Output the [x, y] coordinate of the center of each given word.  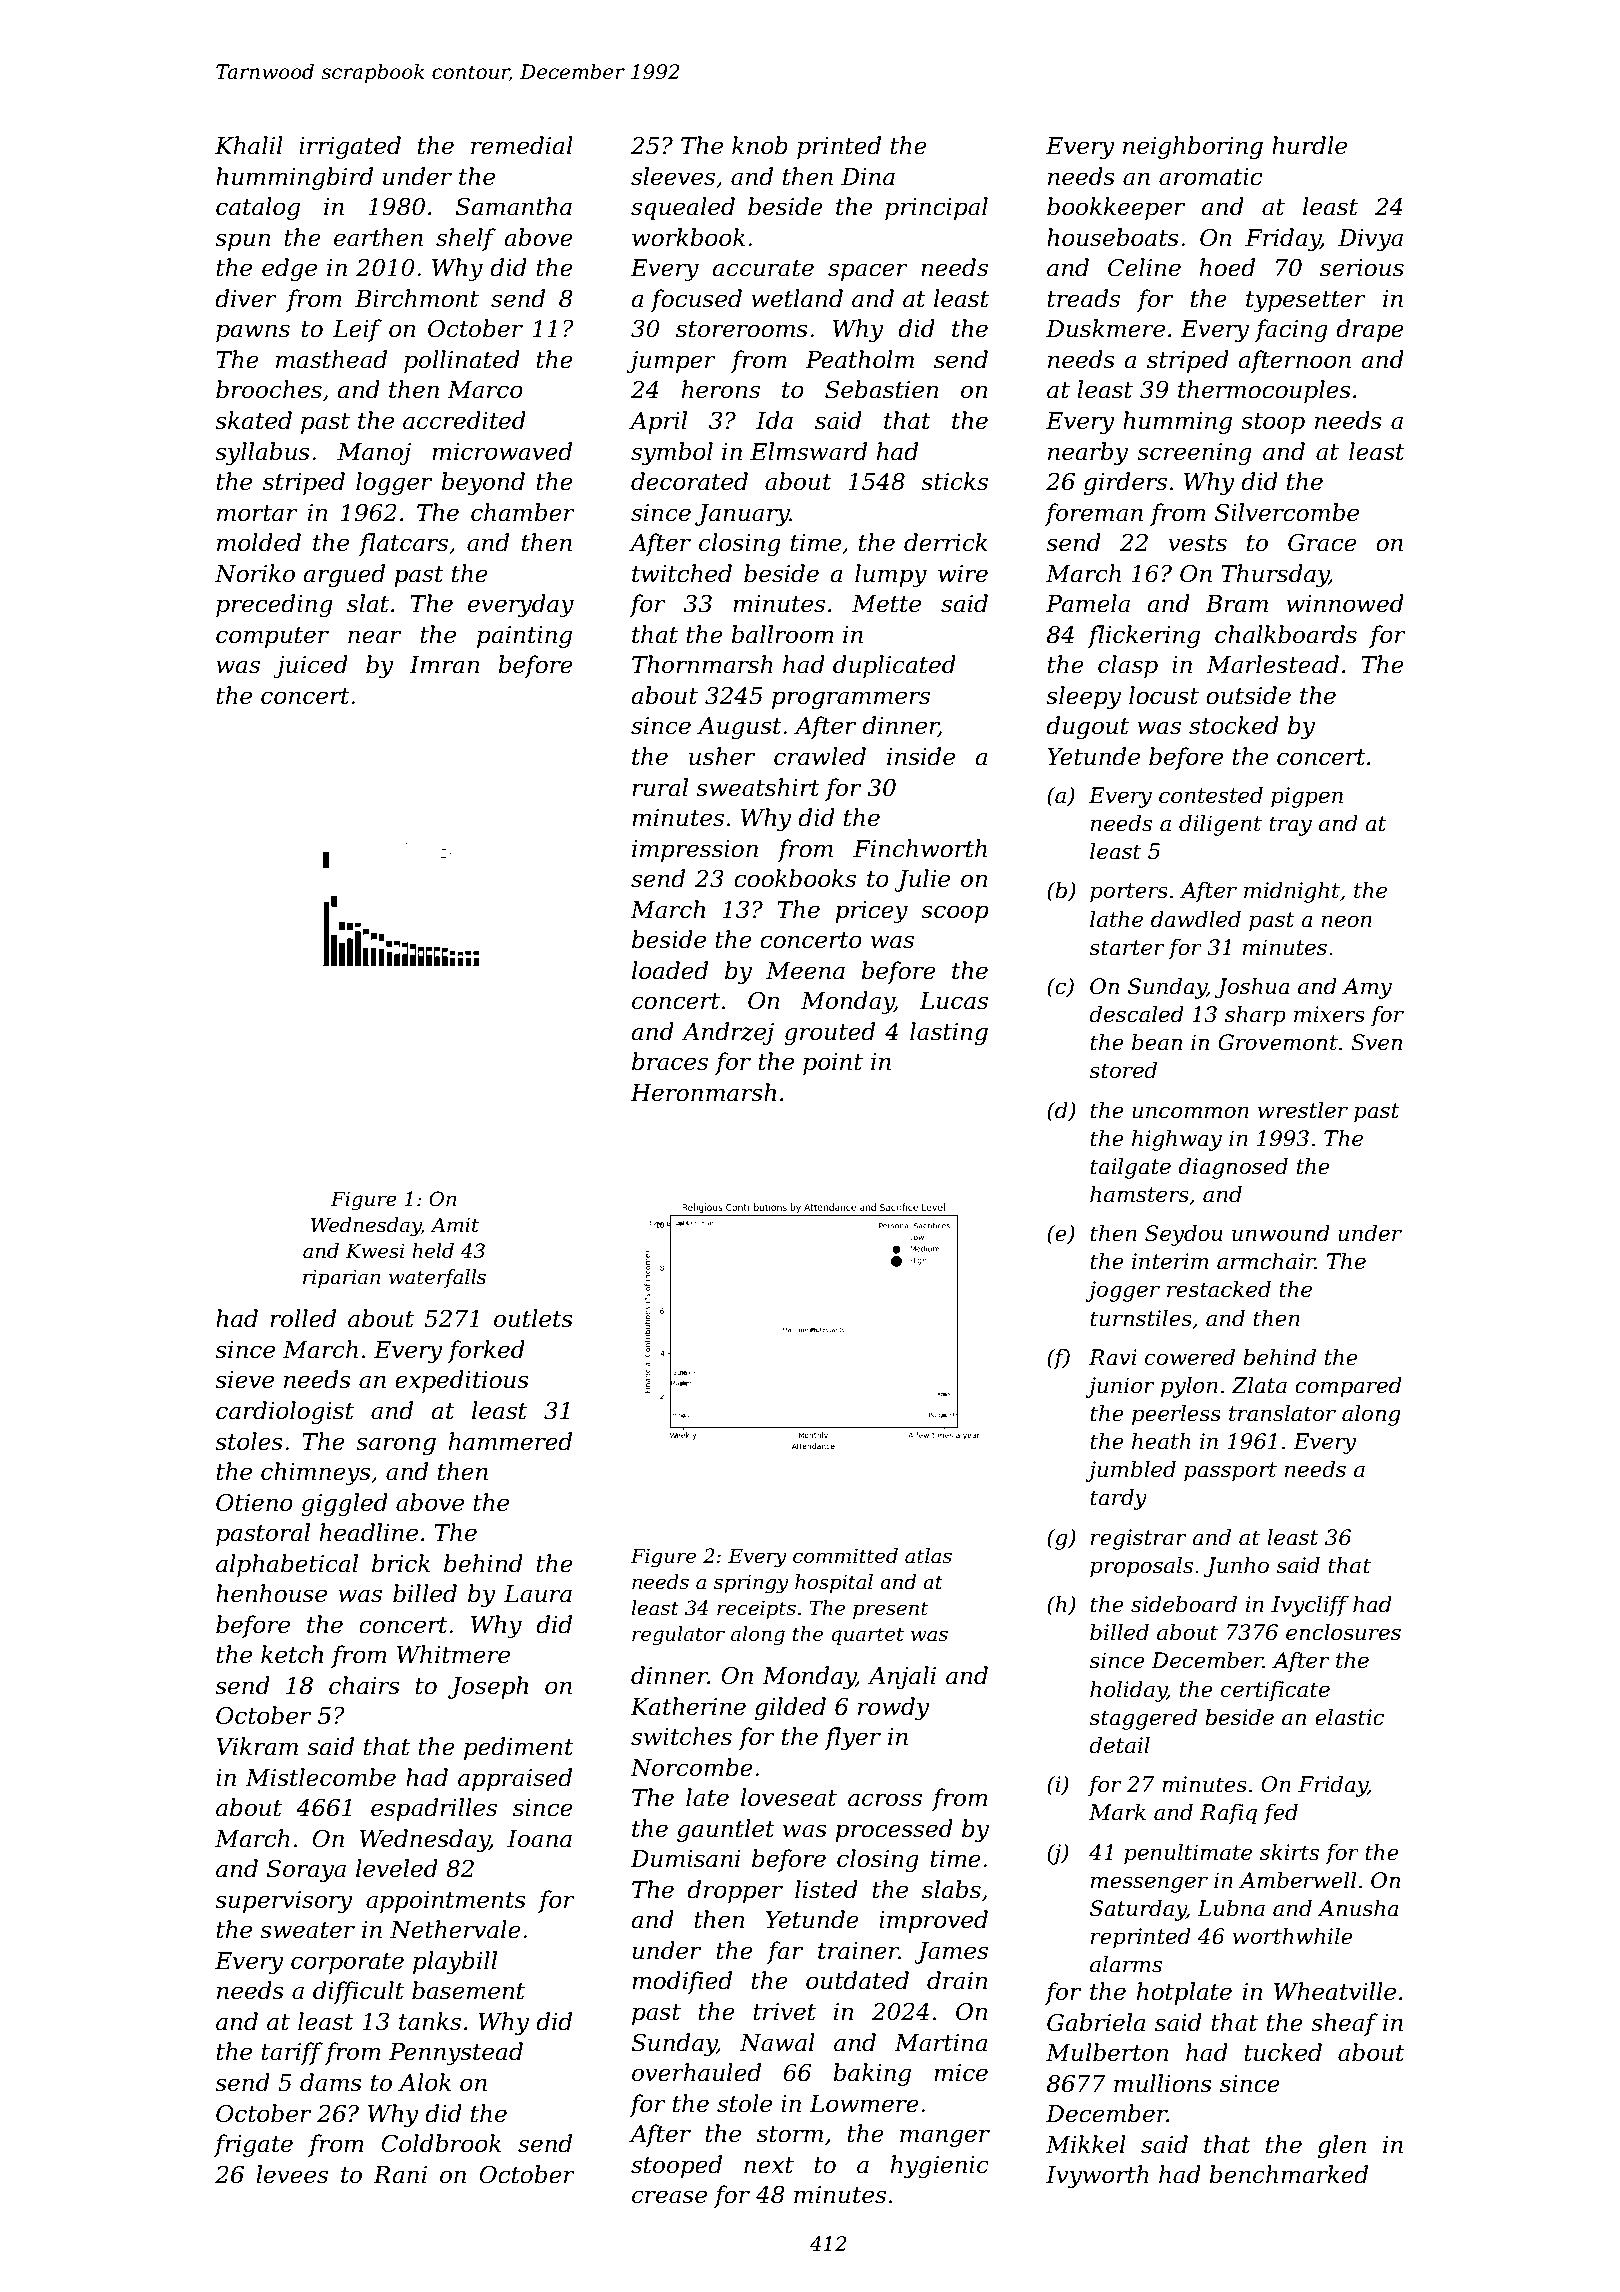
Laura [538, 1594]
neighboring [1193, 147]
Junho [1236, 1567]
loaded [670, 970]
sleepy [1083, 697]
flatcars [403, 544]
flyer [852, 1738]
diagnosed [1233, 1168]
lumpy [891, 575]
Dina [868, 177]
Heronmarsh [703, 1092]
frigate [253, 2145]
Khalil [249, 145]
